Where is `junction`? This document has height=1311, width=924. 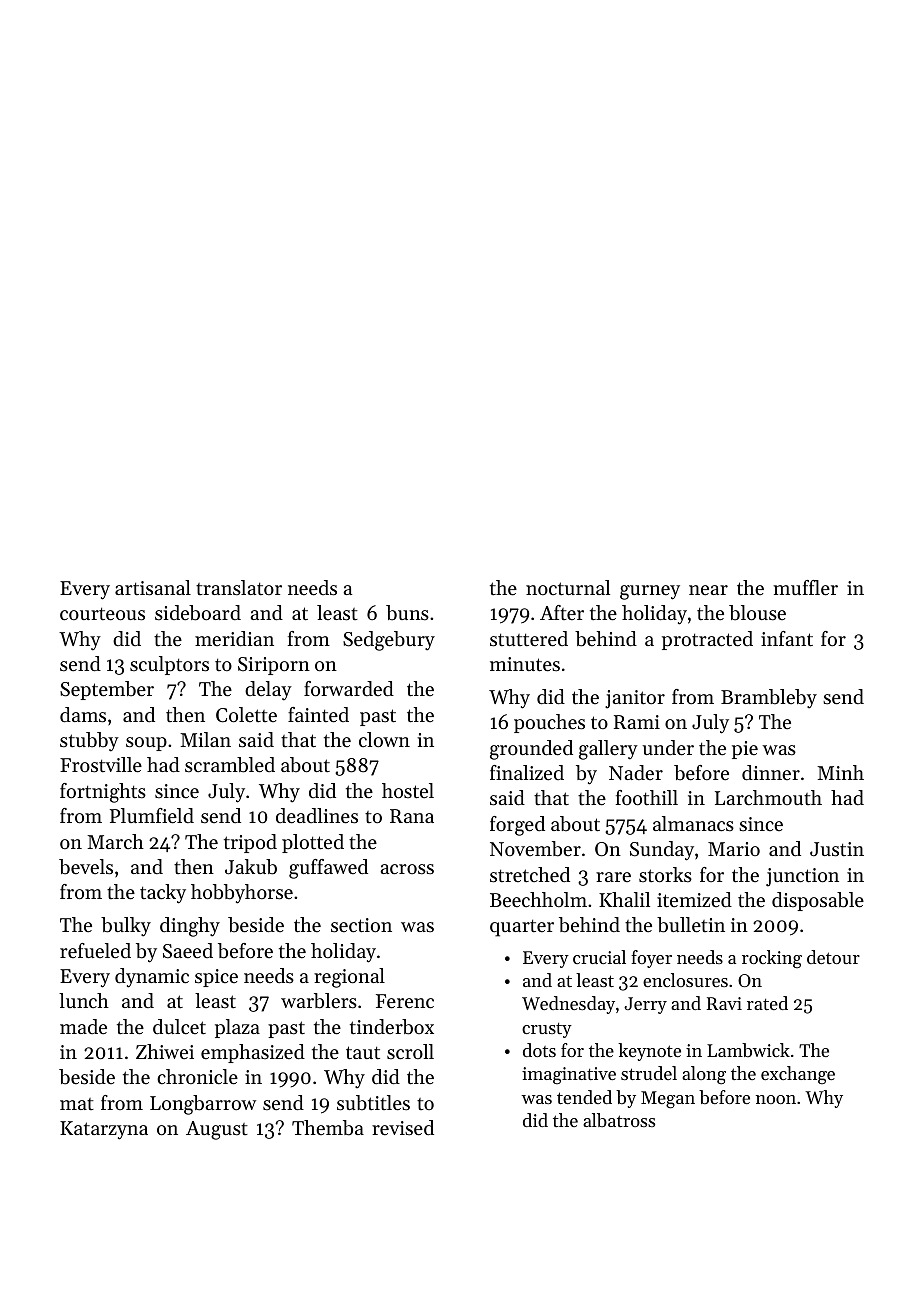 junction is located at coordinates (802, 877).
